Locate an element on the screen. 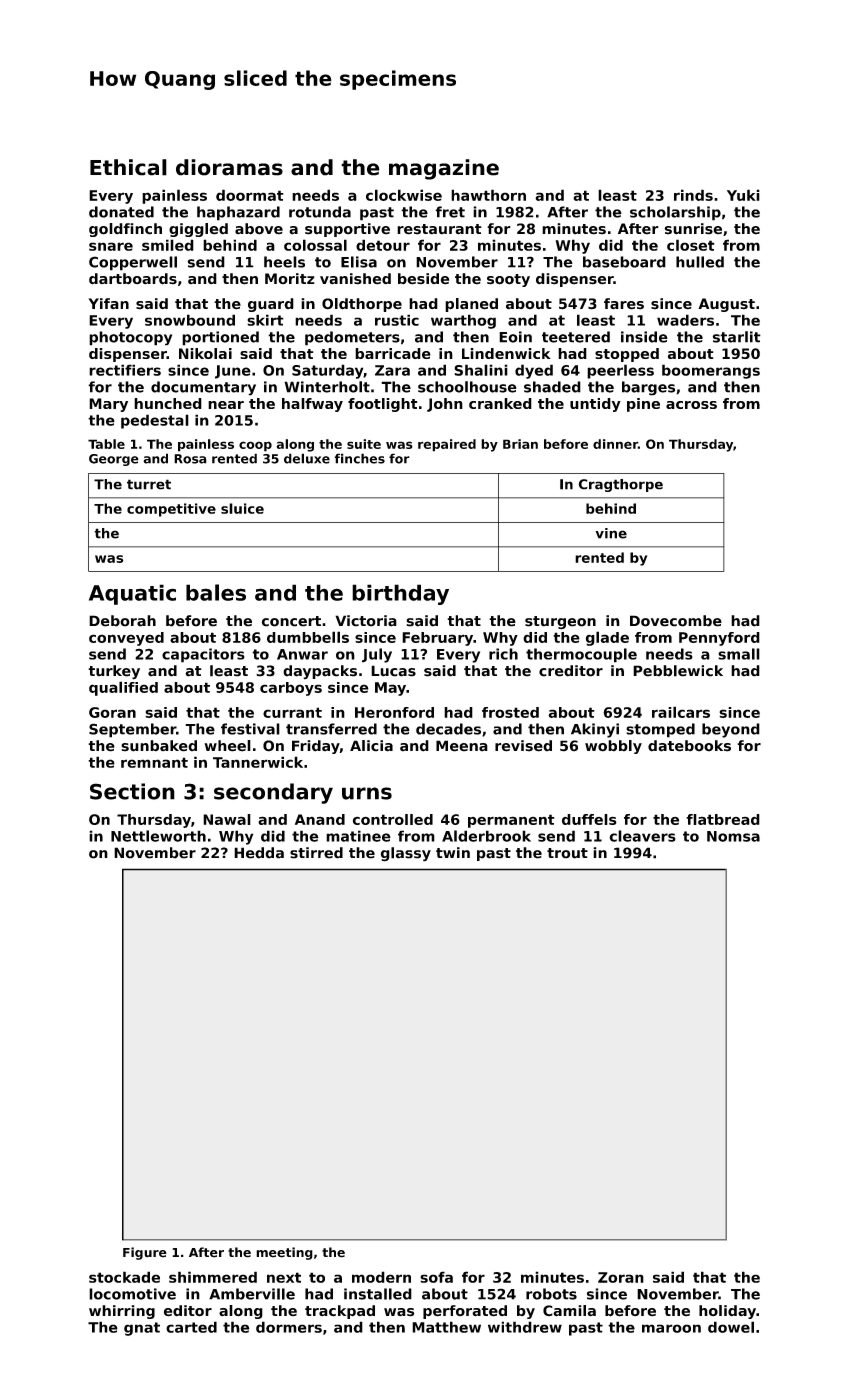 The width and height of the screenshot is (849, 1400). magazine is located at coordinates (444, 169).
